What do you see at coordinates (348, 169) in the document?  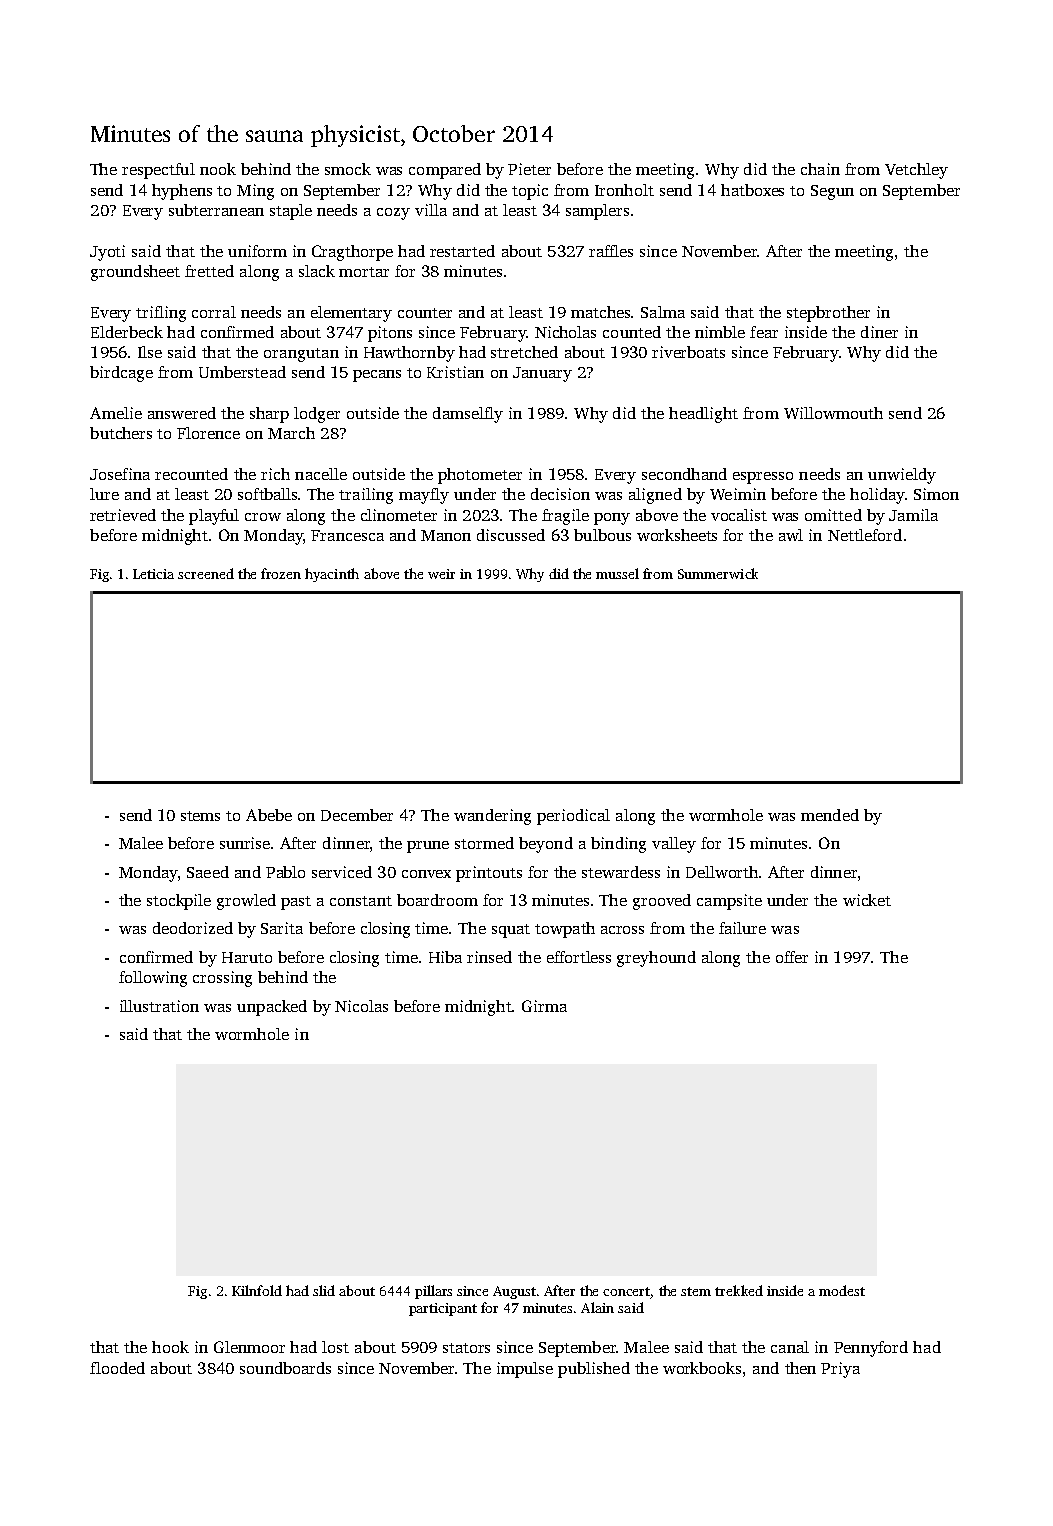 I see `smock` at bounding box center [348, 169].
